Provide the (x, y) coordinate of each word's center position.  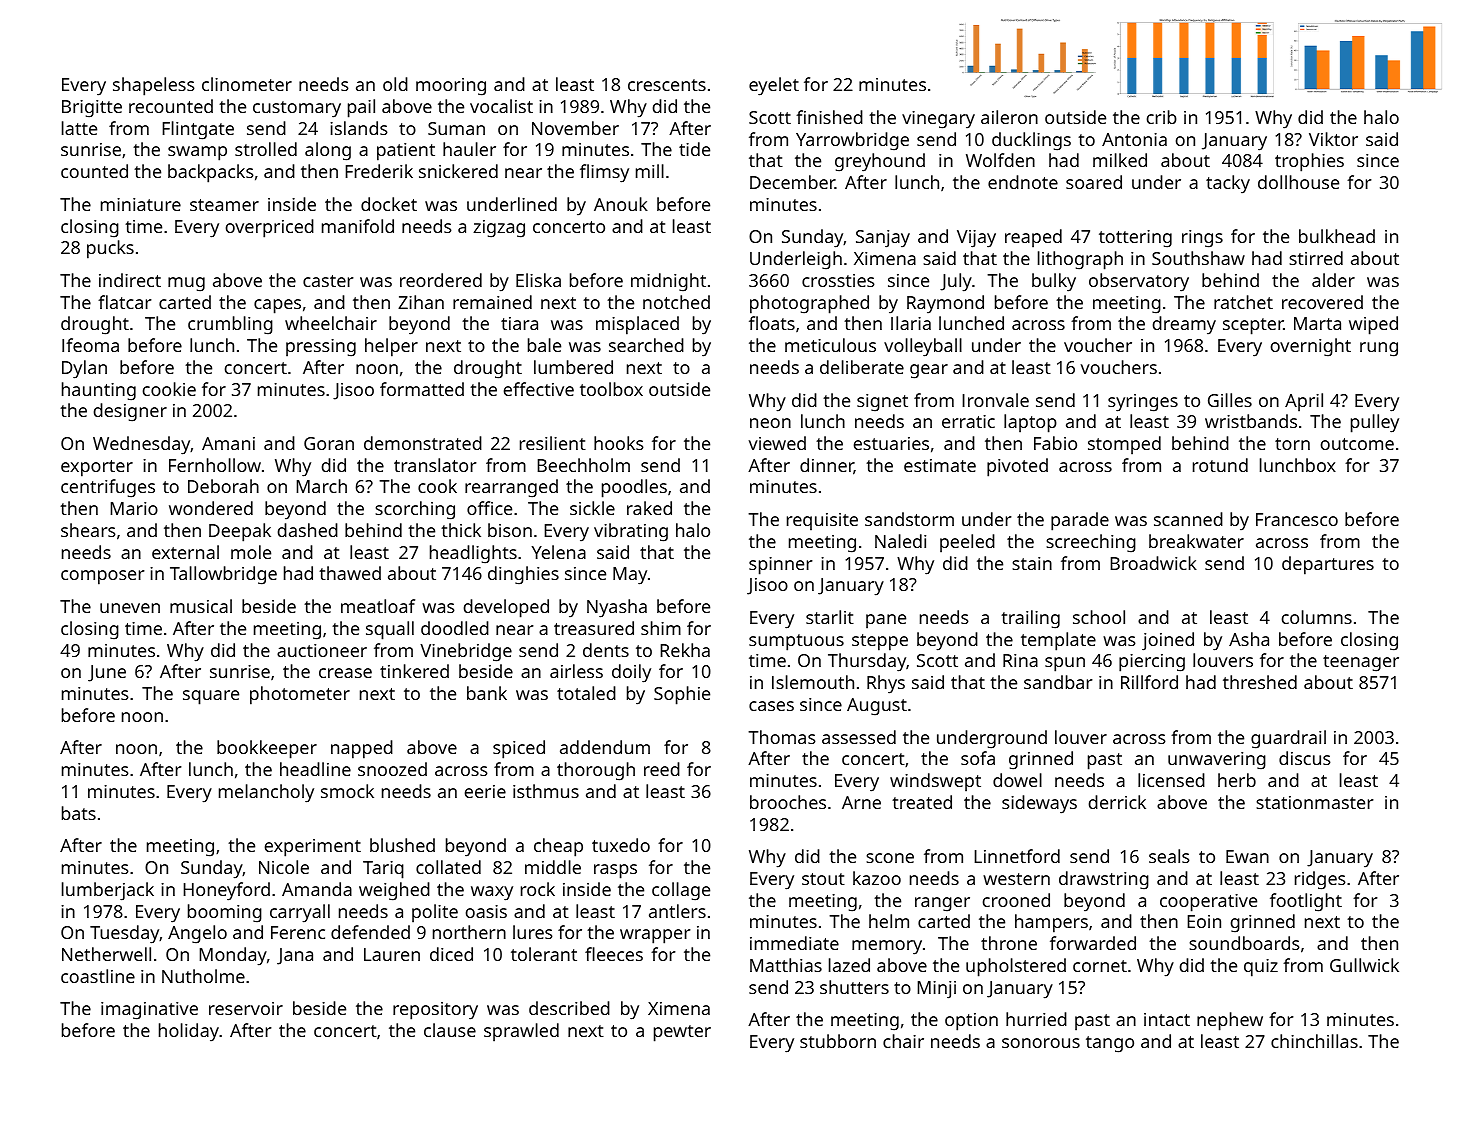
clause (450, 1030)
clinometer (247, 84)
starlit (830, 617)
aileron (1009, 117)
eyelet (774, 86)
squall (390, 630)
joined (1168, 641)
